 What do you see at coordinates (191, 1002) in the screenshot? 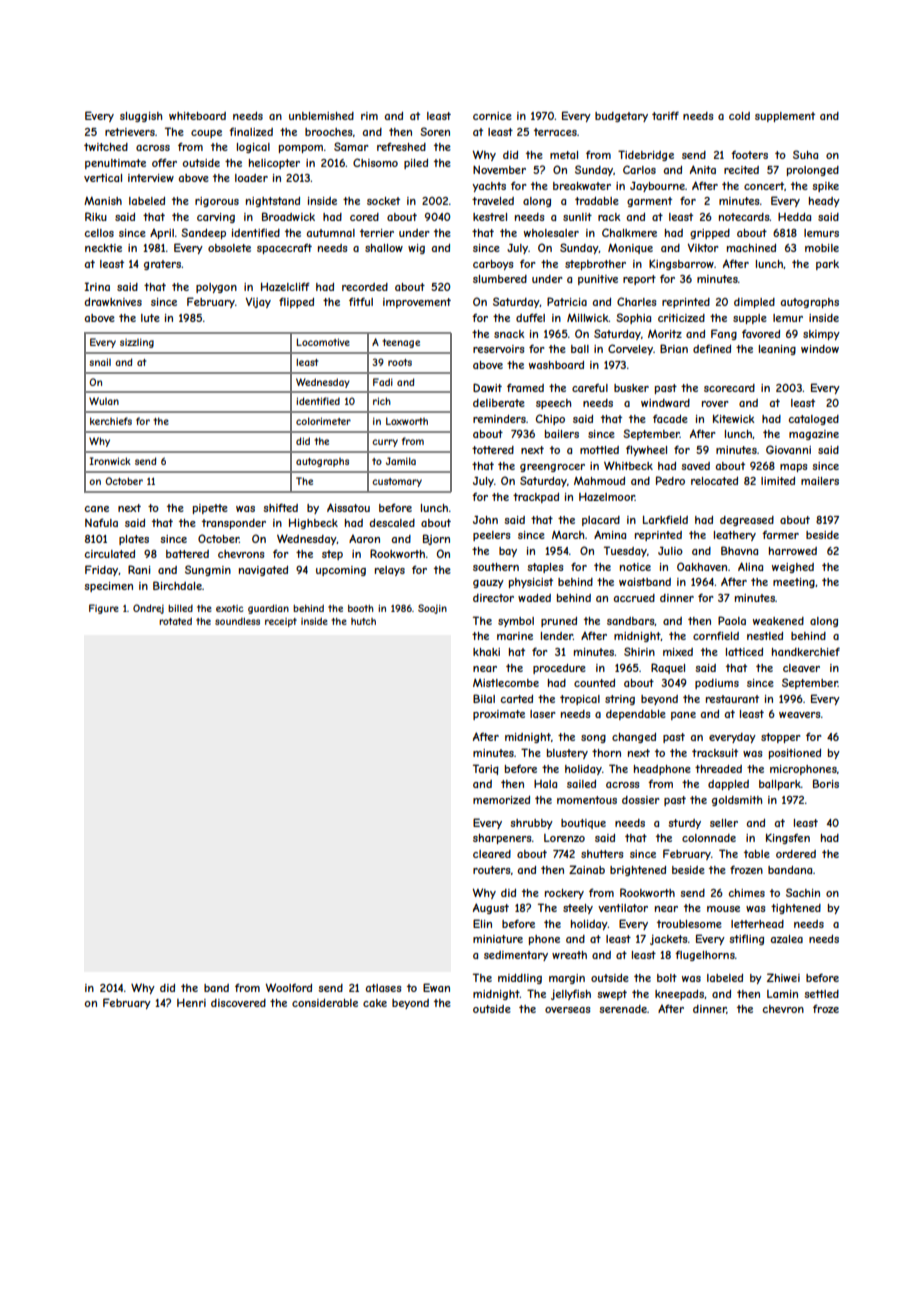
I see `Henri` at bounding box center [191, 1002].
